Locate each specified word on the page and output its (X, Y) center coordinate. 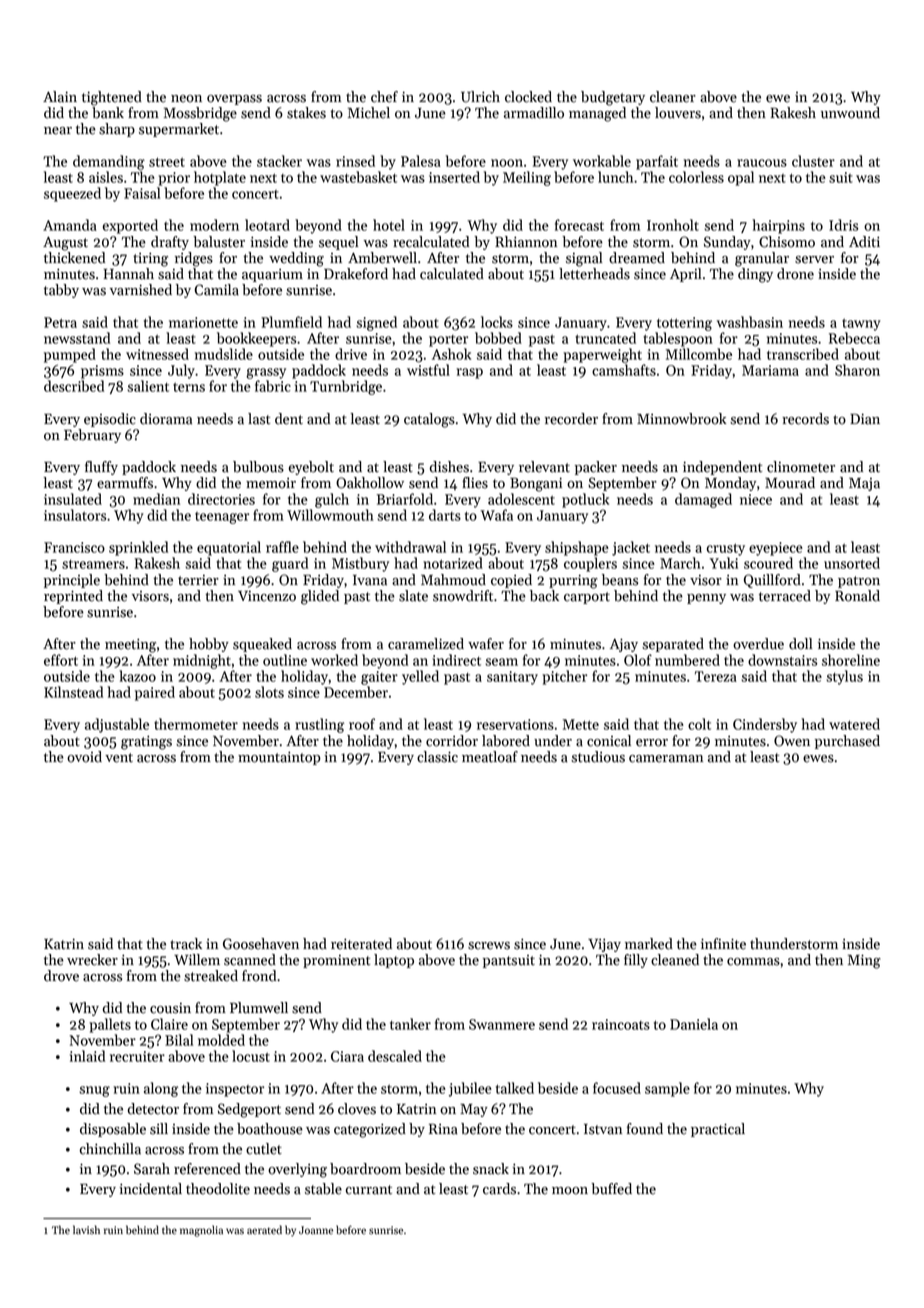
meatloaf (490, 757)
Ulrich (480, 97)
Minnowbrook (681, 419)
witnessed (157, 354)
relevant (544, 467)
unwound (850, 113)
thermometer (196, 724)
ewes (818, 759)
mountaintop (279, 758)
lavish (86, 1229)
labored (506, 741)
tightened (112, 98)
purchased (847, 742)
